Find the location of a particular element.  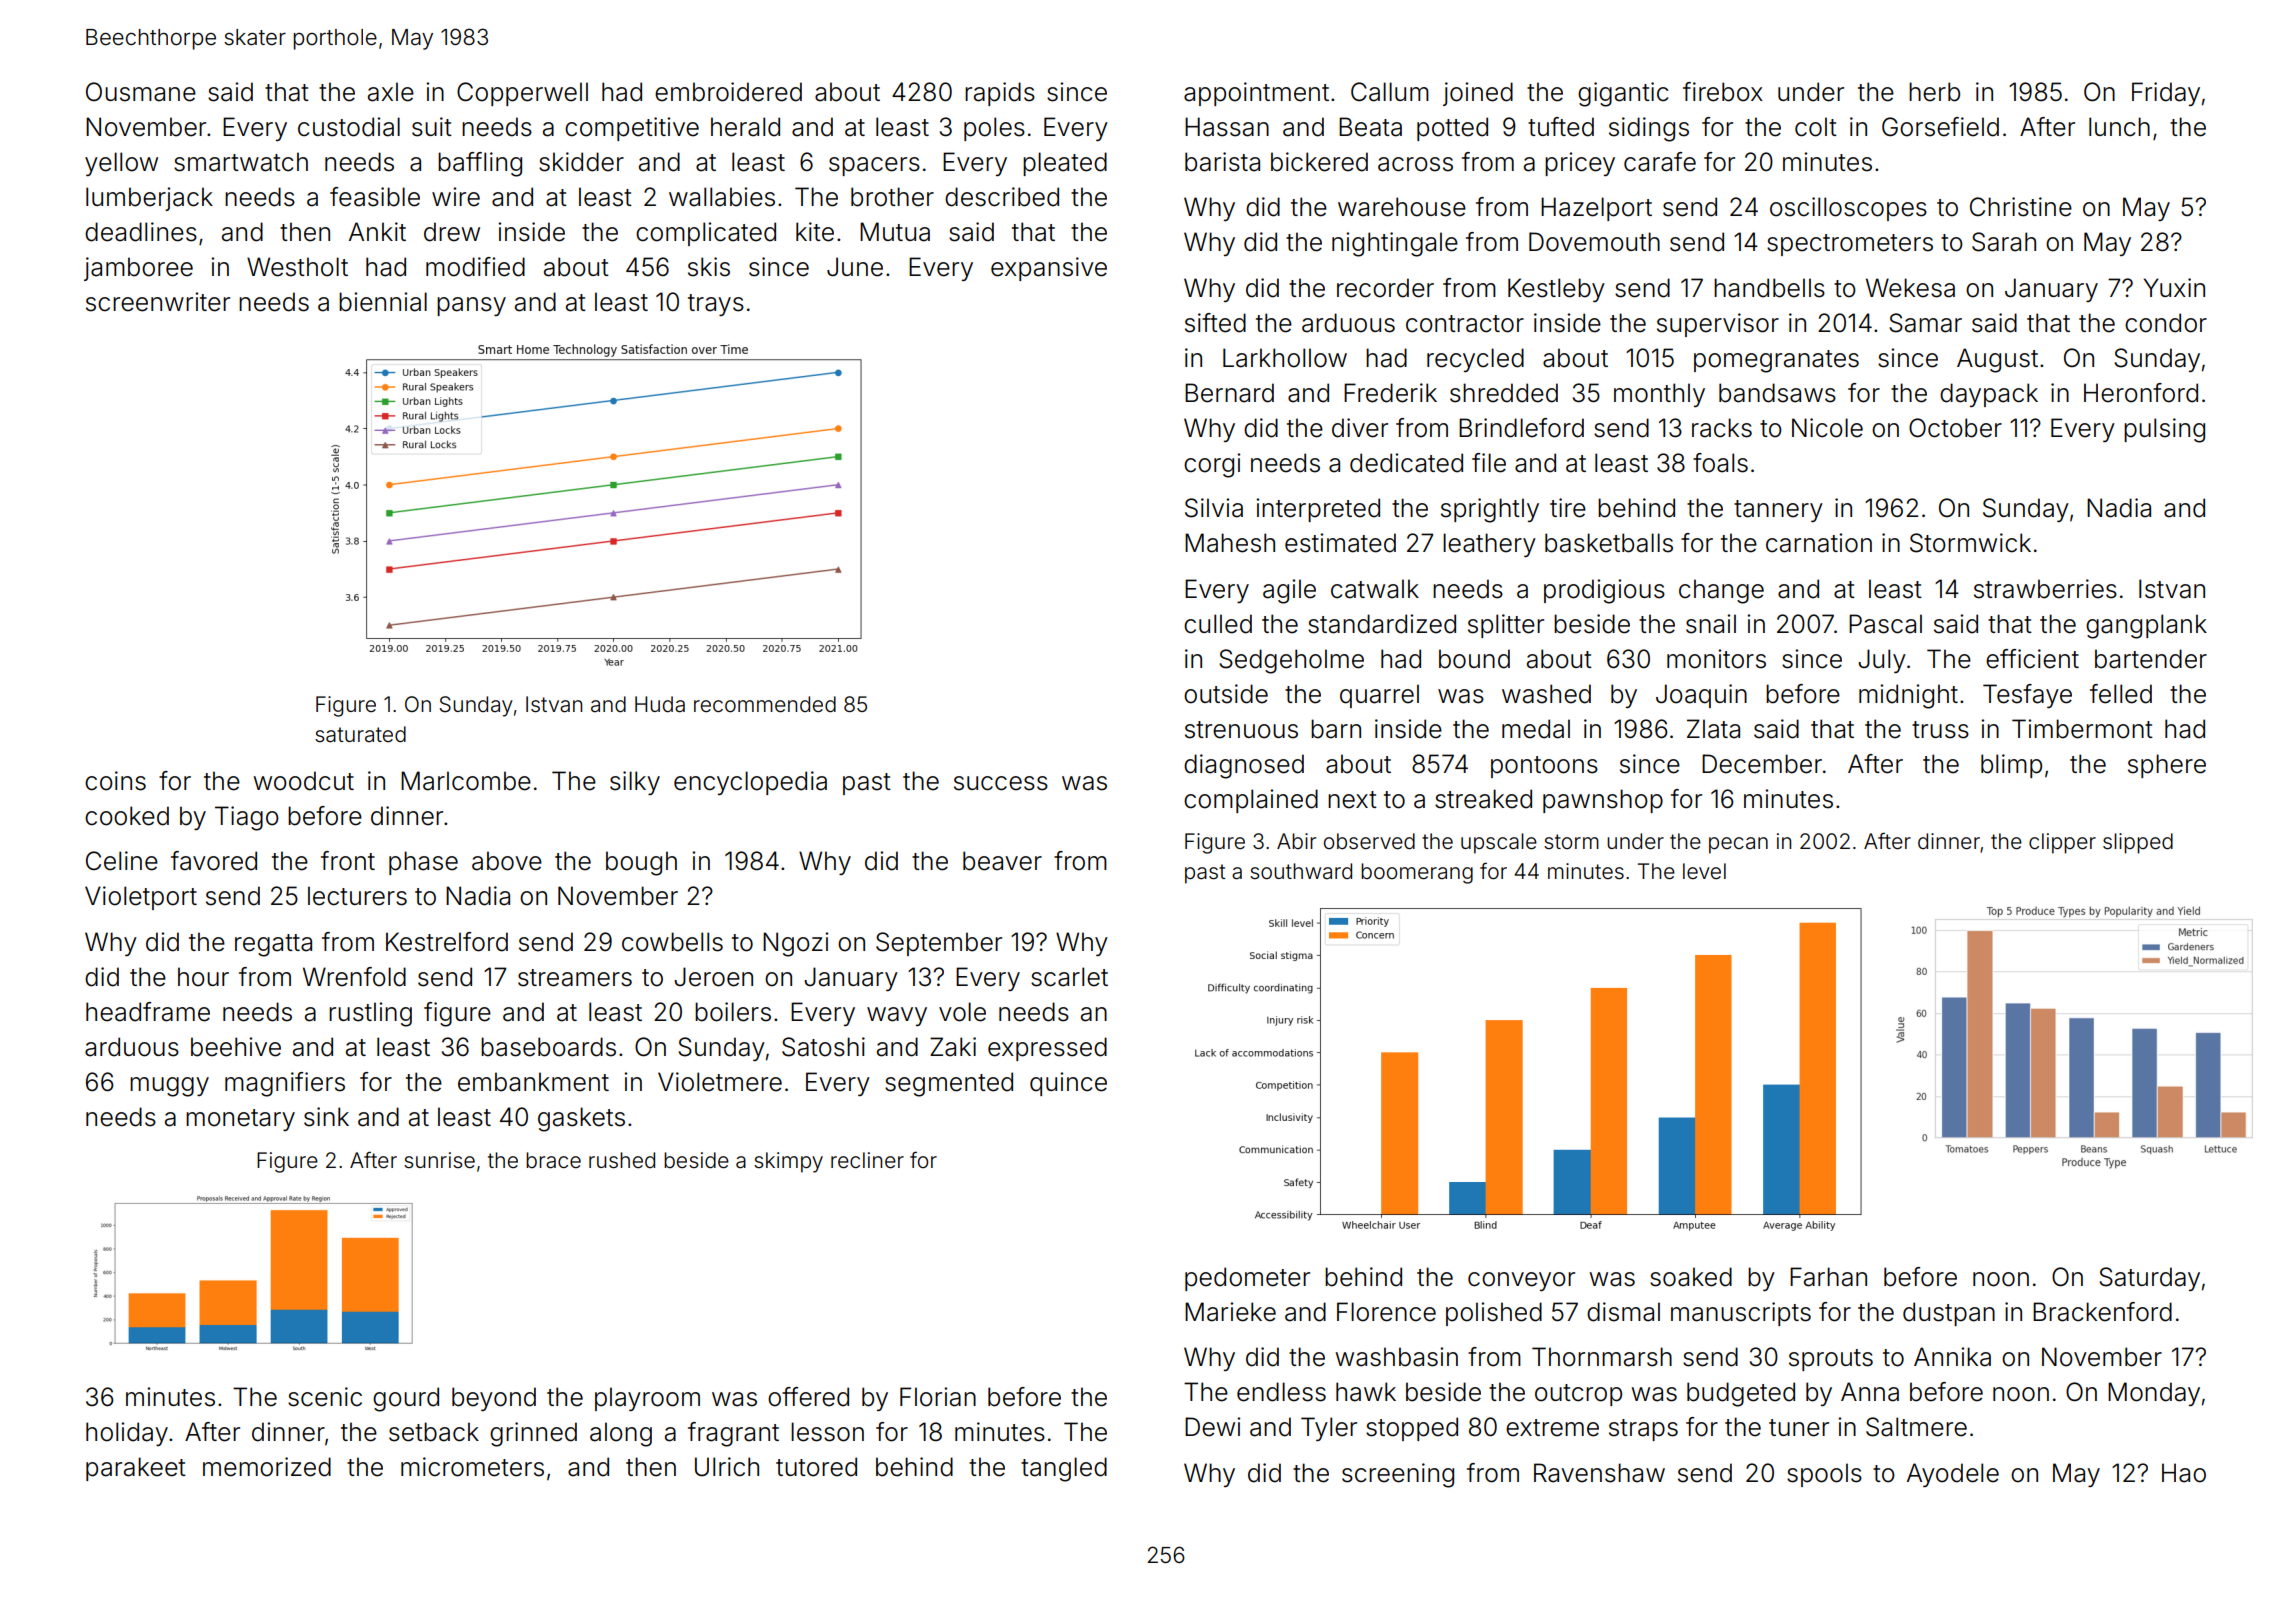

rapids is located at coordinates (1000, 94).
